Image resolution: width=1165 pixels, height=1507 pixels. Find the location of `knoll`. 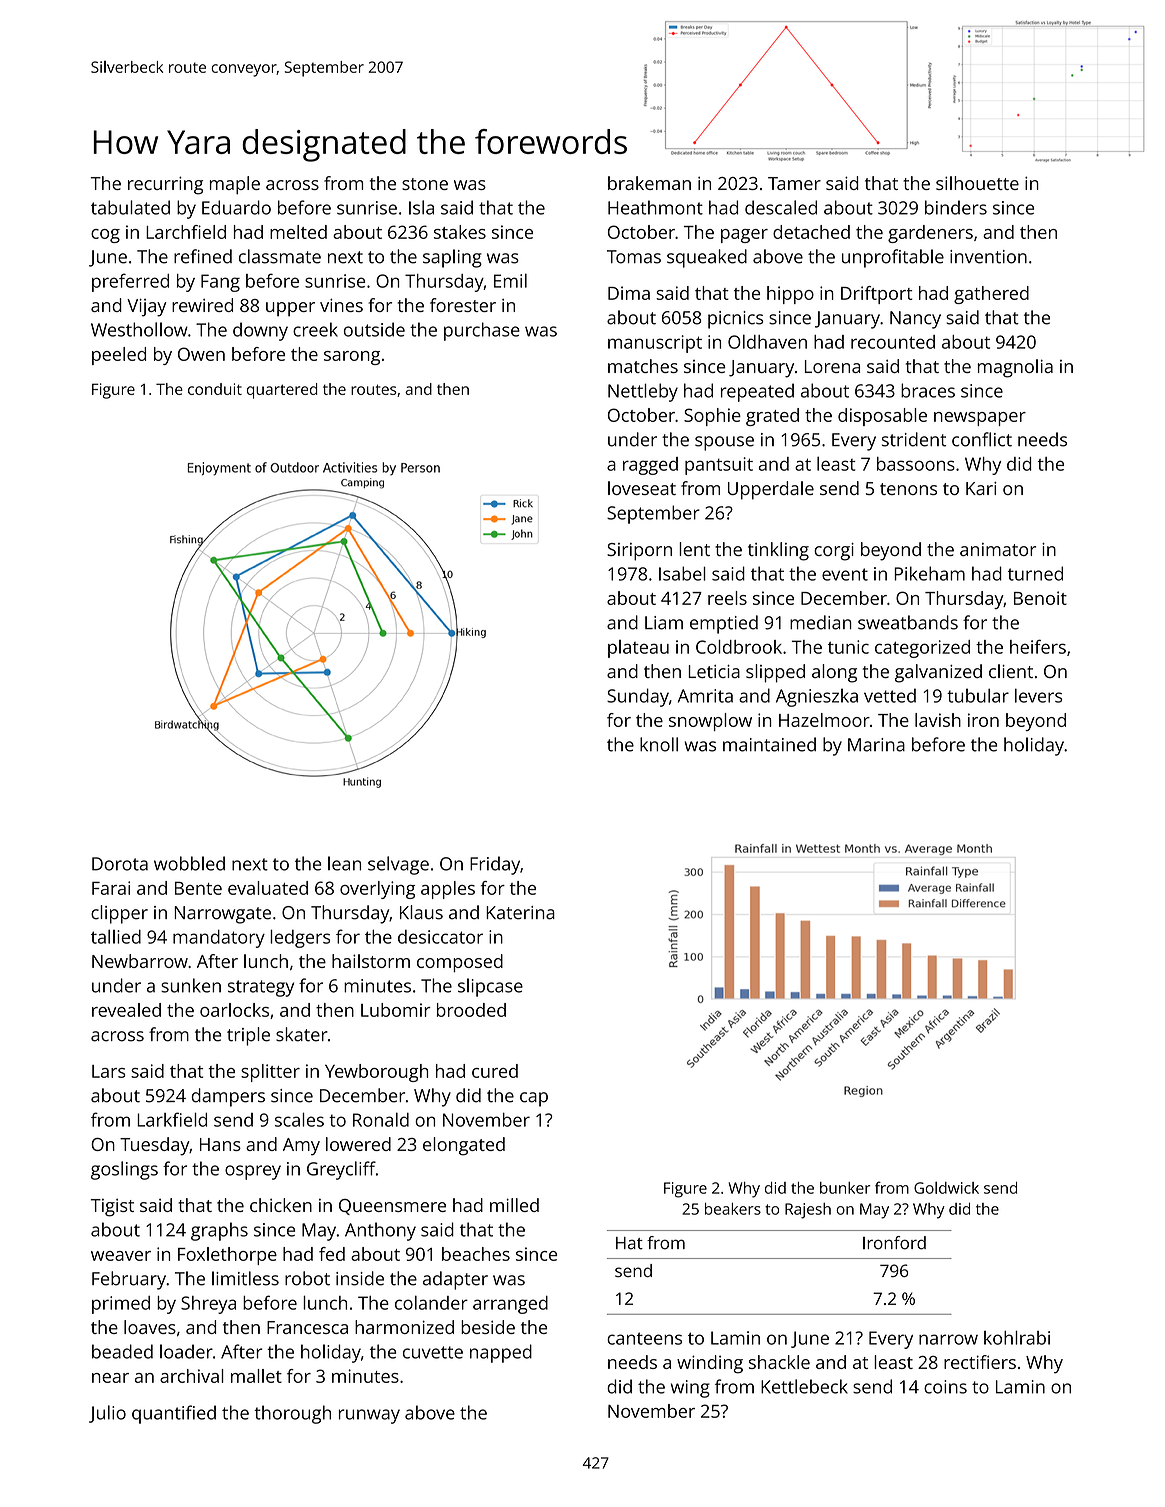

knoll is located at coordinates (659, 744).
